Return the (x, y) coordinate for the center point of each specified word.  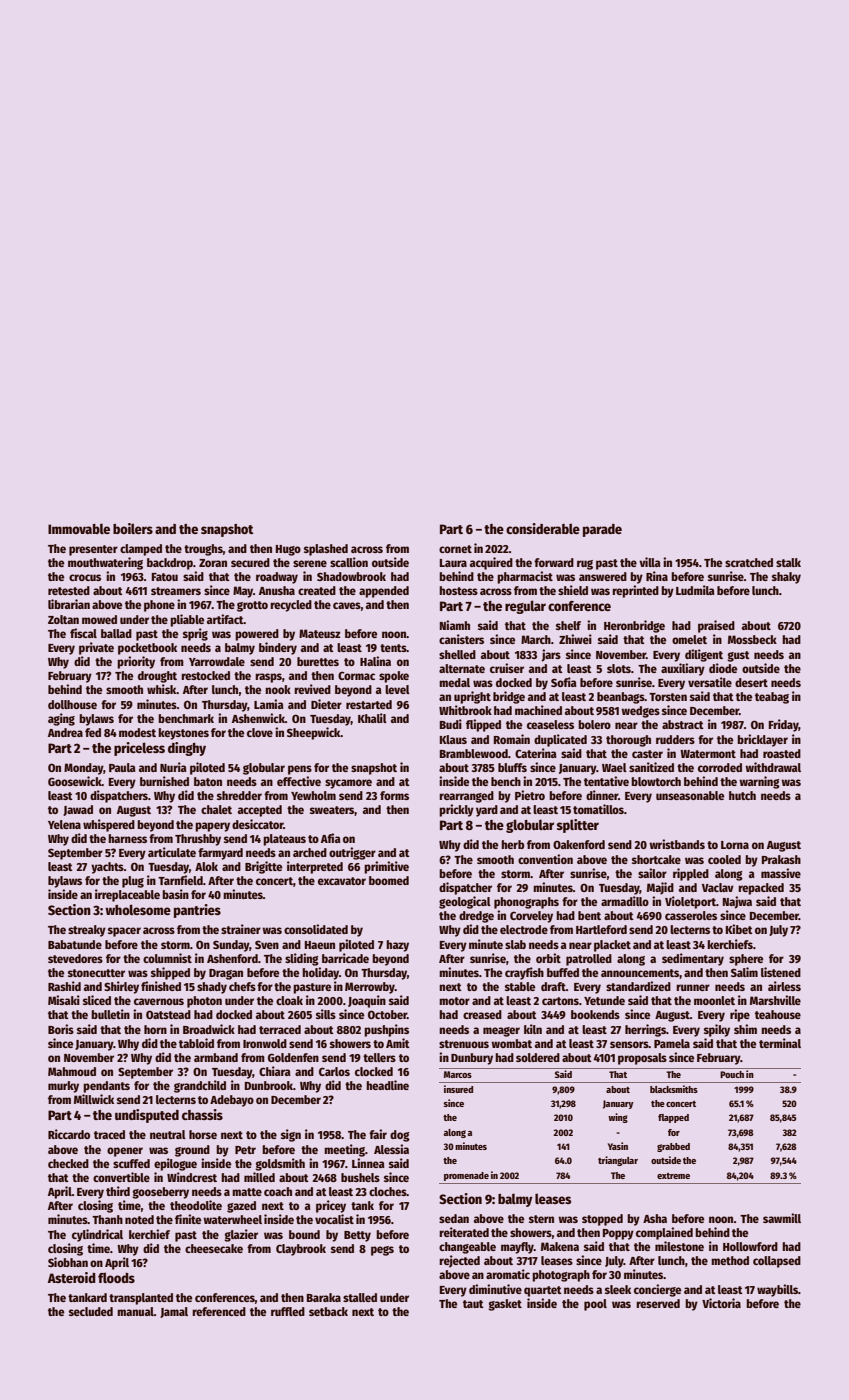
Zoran (213, 563)
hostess (458, 590)
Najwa (737, 902)
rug (585, 565)
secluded (91, 1311)
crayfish (524, 973)
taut (473, 1304)
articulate (172, 852)
